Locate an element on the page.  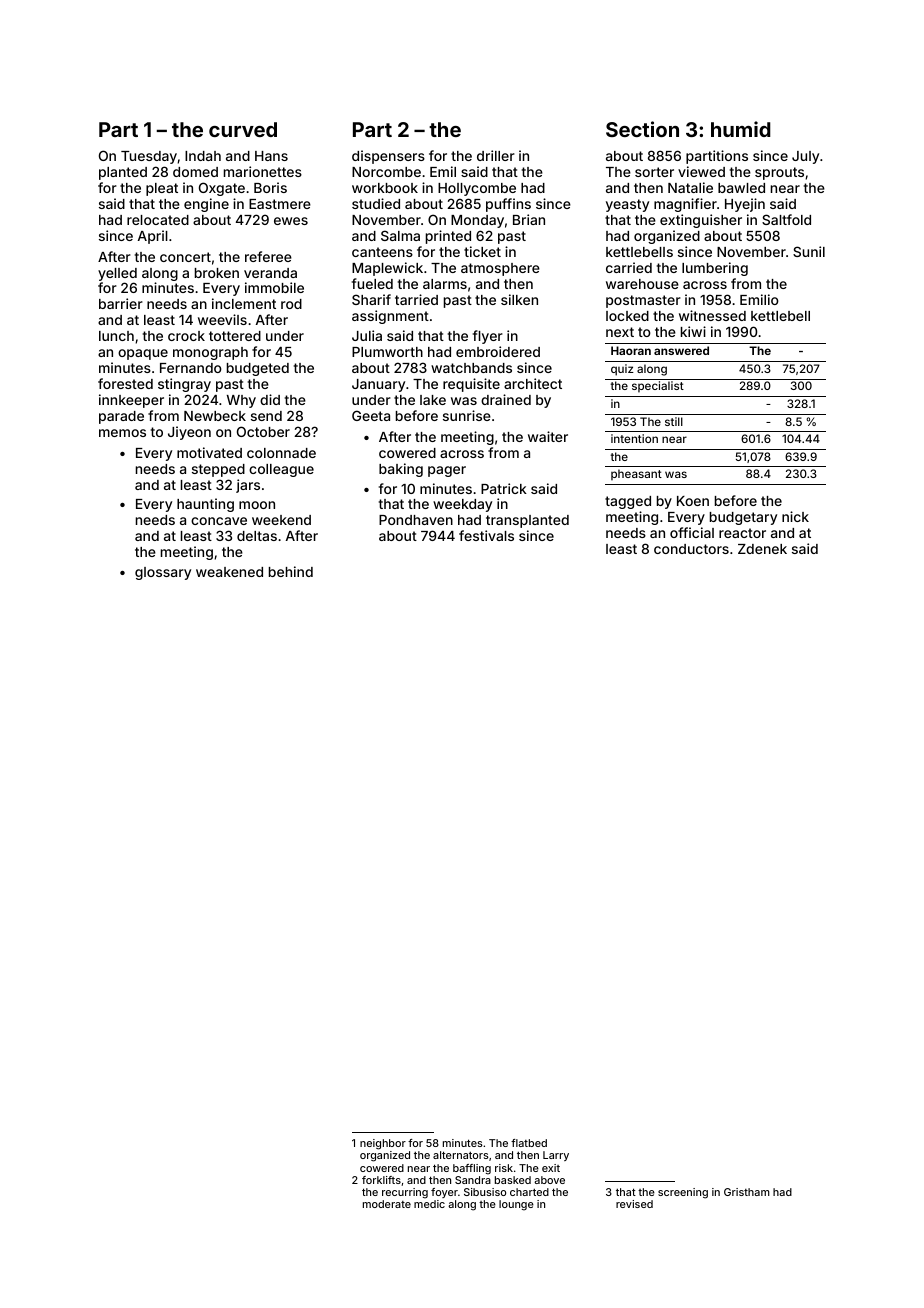
dispensers is located at coordinates (388, 157).
